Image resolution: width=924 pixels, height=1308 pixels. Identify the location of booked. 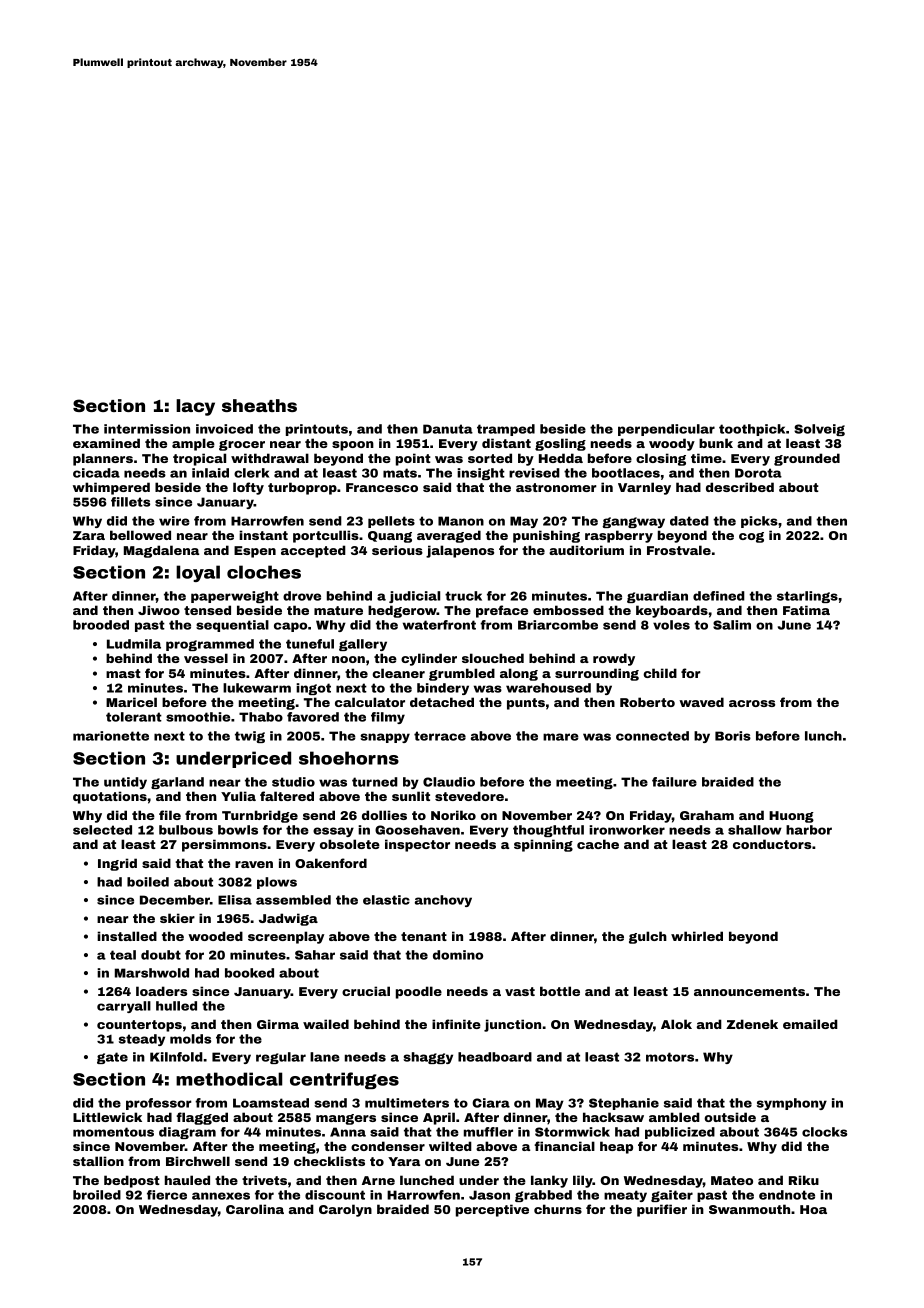
(249, 973).
